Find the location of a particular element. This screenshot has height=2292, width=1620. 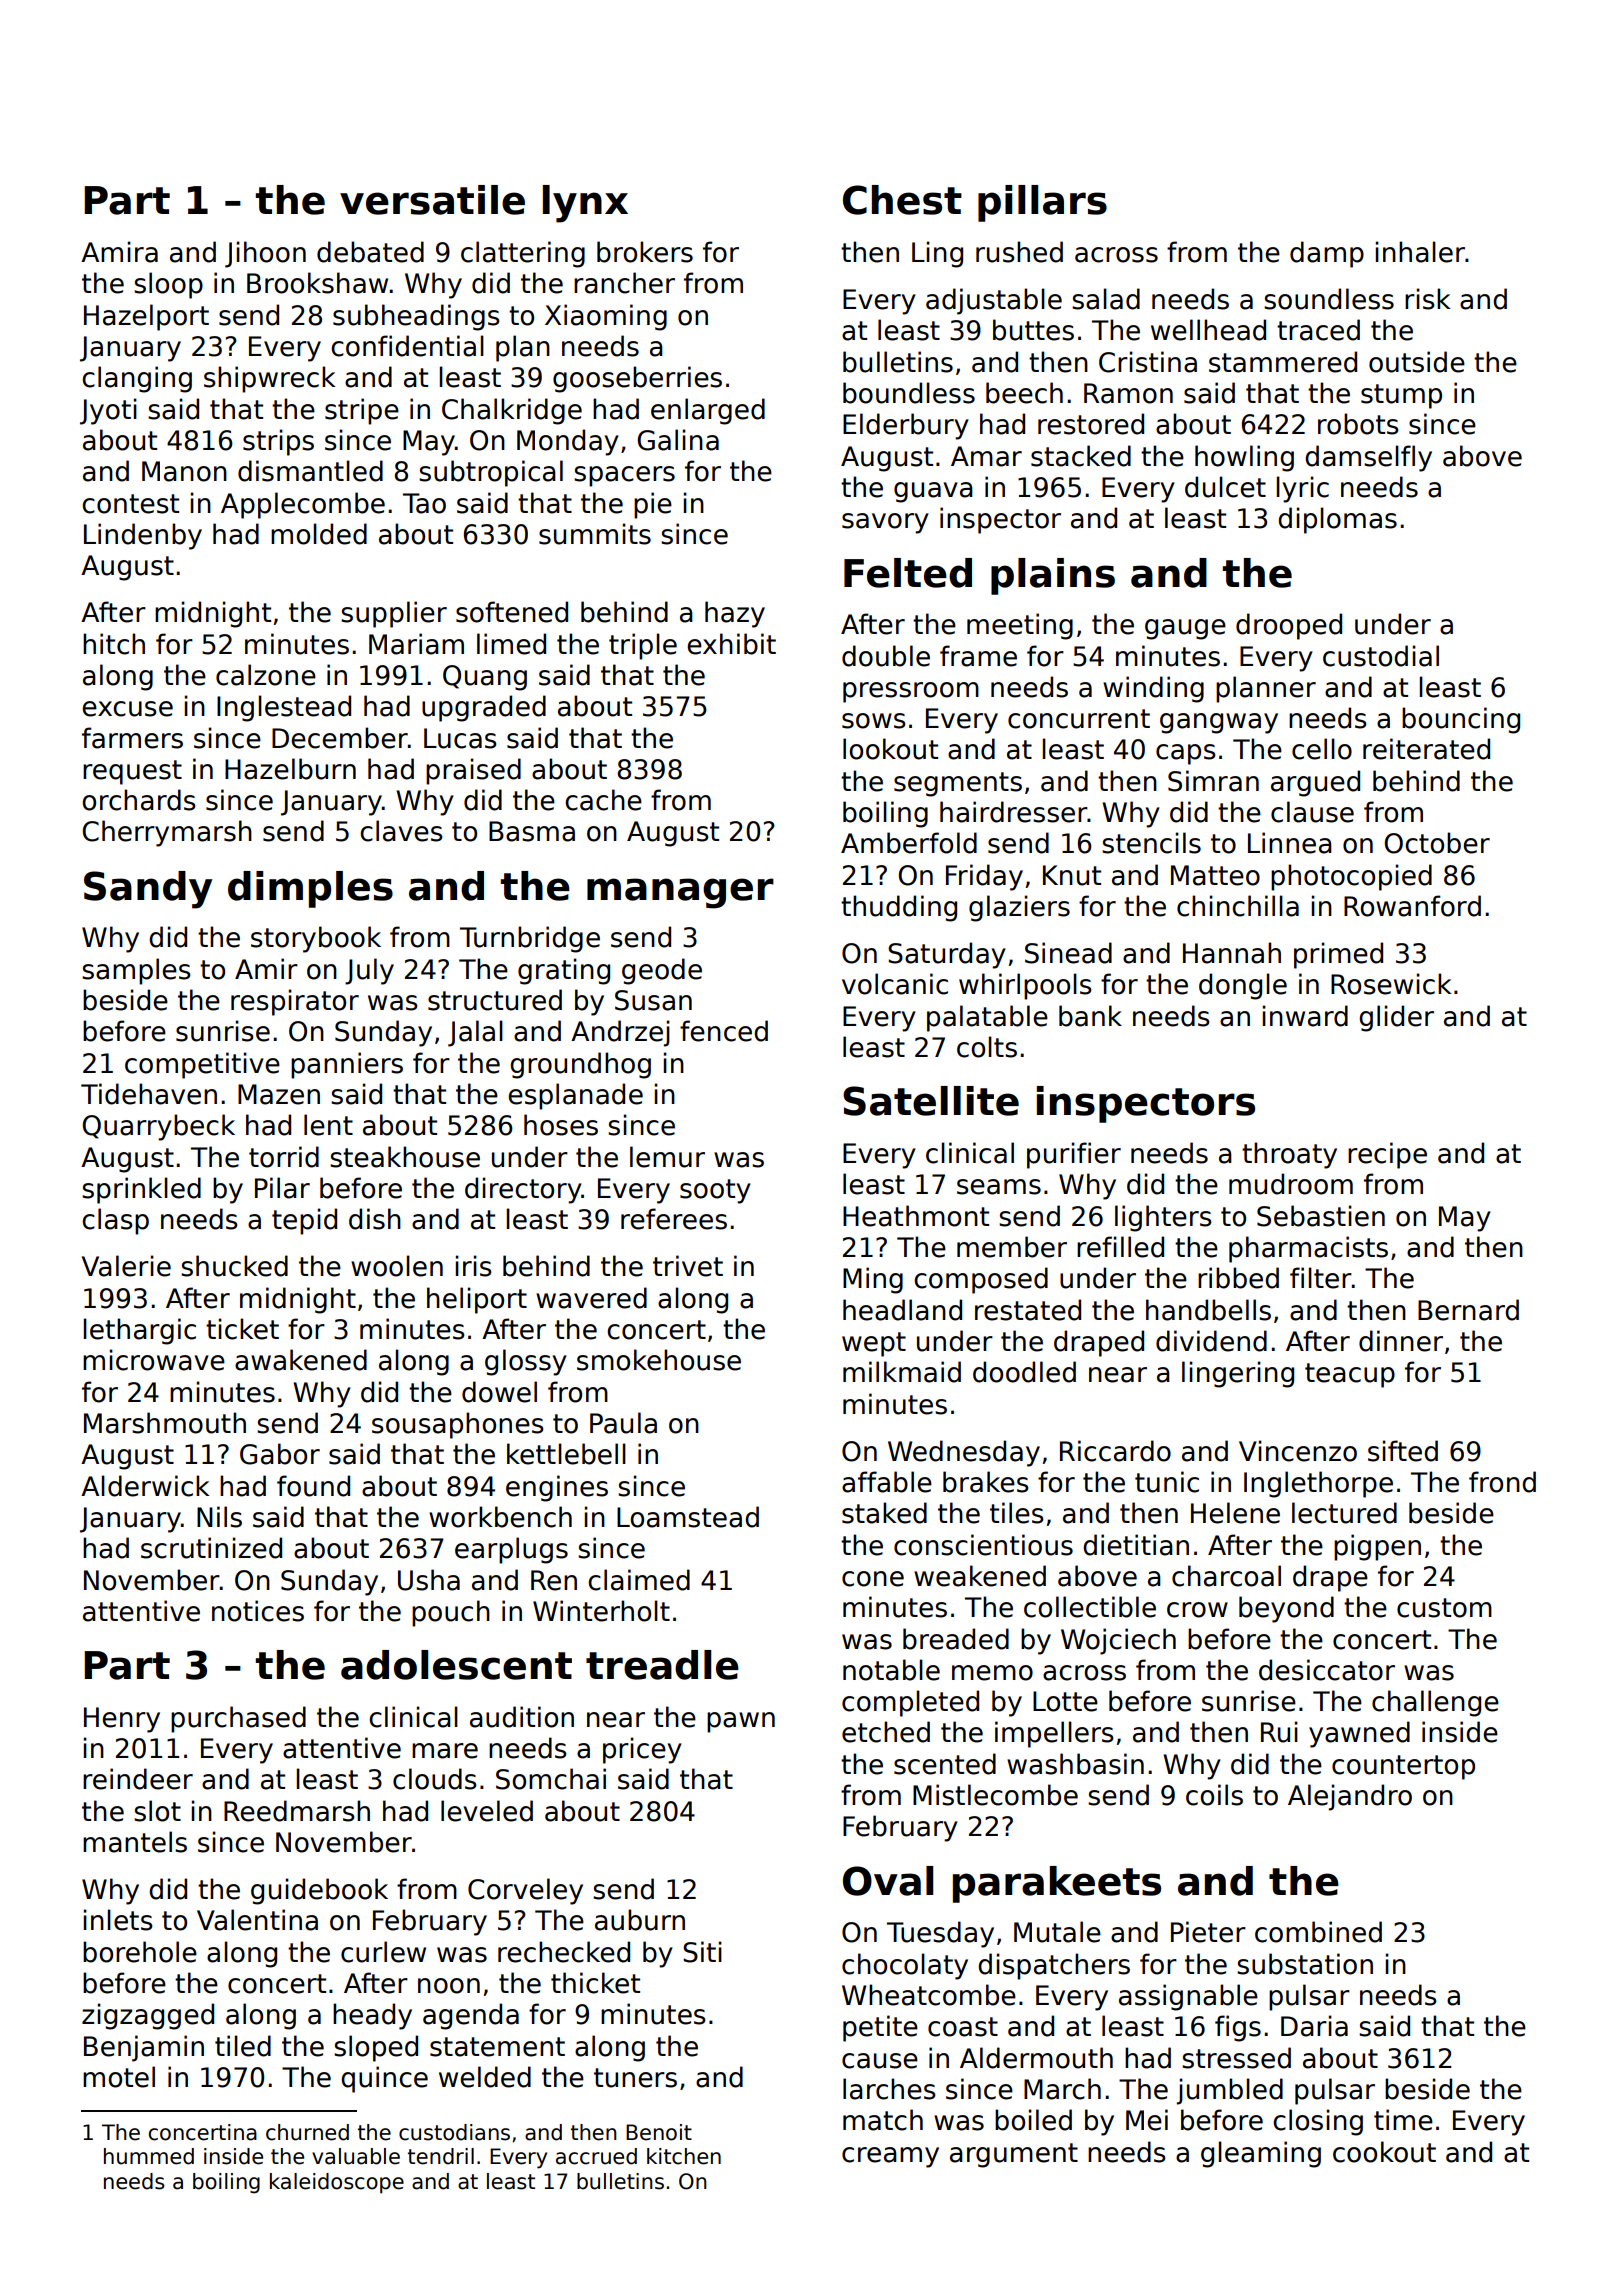

Matteo is located at coordinates (1215, 875).
